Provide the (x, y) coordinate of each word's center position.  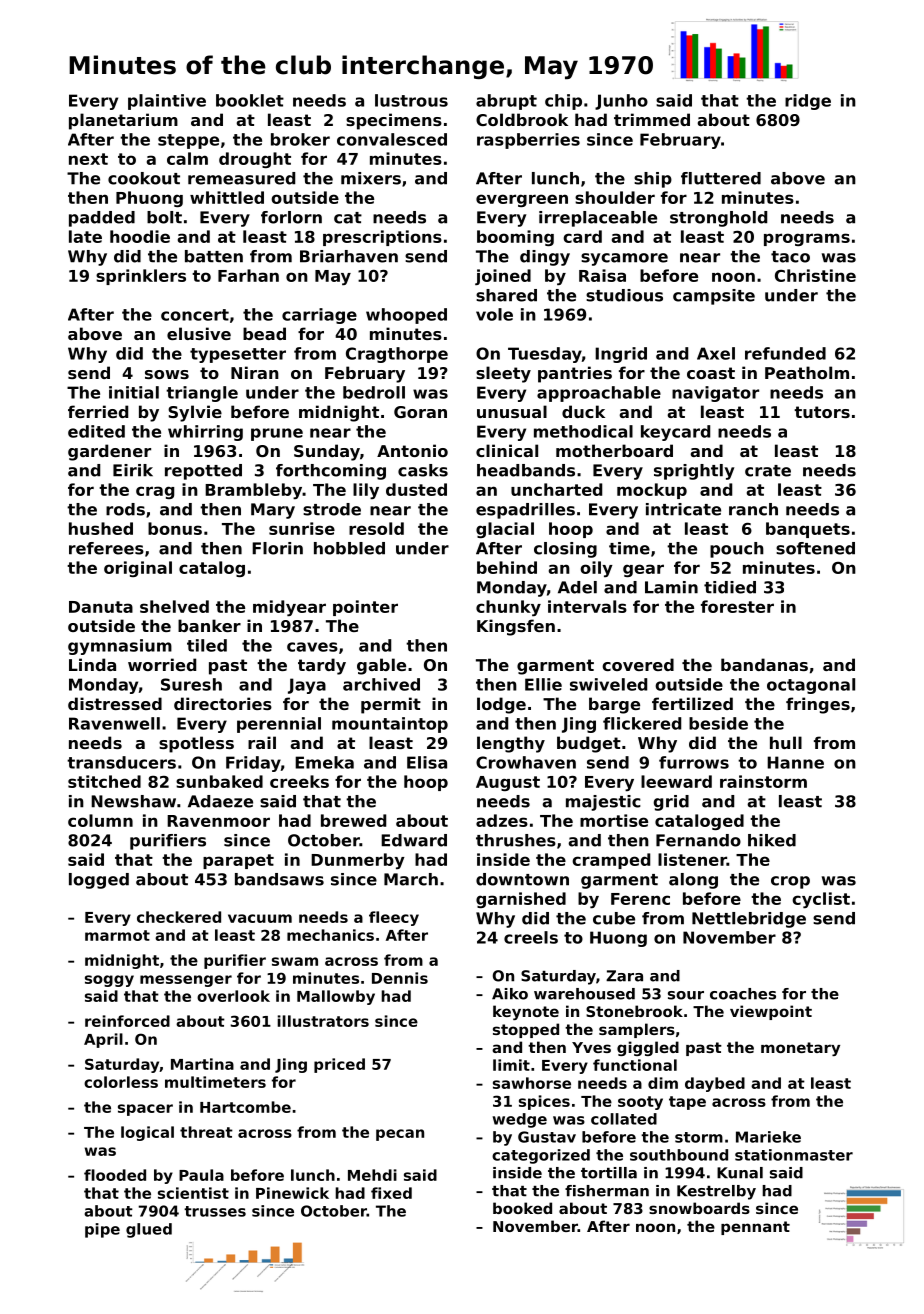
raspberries (528, 141)
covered (638, 664)
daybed (715, 1084)
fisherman (607, 1191)
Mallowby (336, 997)
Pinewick (292, 1193)
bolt (164, 217)
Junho (621, 102)
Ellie (543, 684)
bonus (175, 528)
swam (295, 961)
